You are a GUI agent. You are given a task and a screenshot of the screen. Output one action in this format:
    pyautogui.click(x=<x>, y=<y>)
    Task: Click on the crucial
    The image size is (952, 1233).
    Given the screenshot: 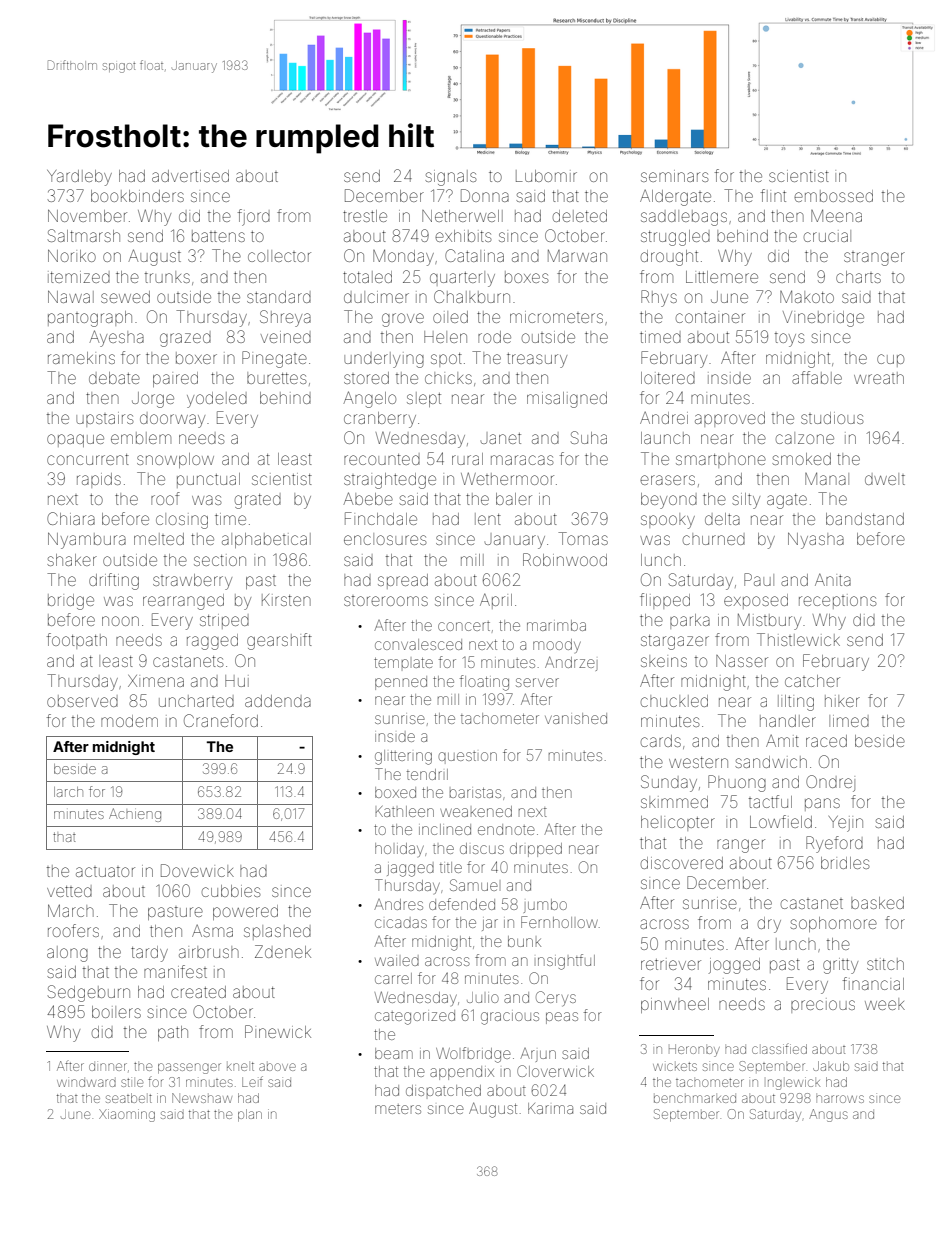 What is the action you would take?
    pyautogui.click(x=827, y=236)
